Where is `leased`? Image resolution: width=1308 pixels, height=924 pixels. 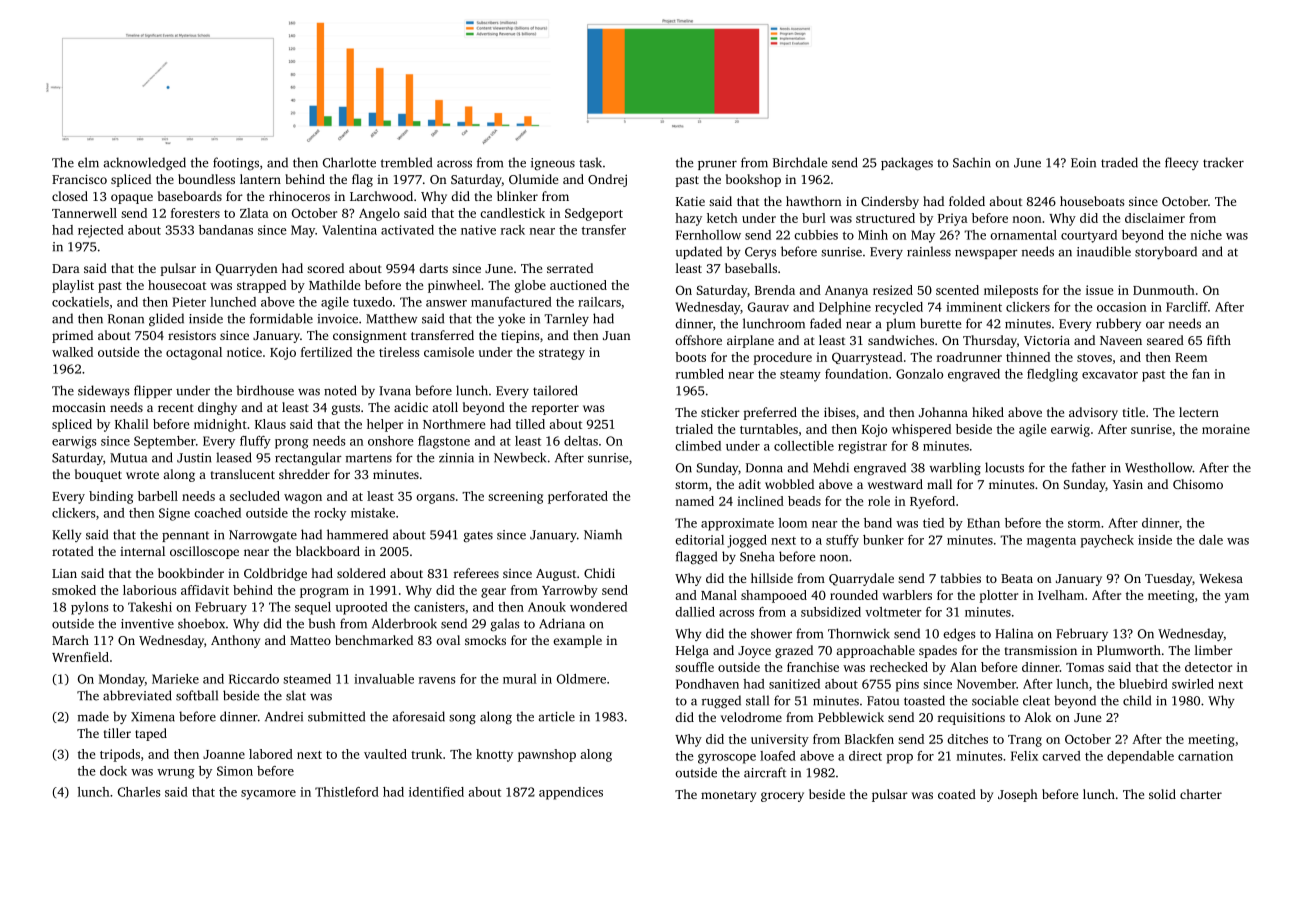 leased is located at coordinates (234, 457).
